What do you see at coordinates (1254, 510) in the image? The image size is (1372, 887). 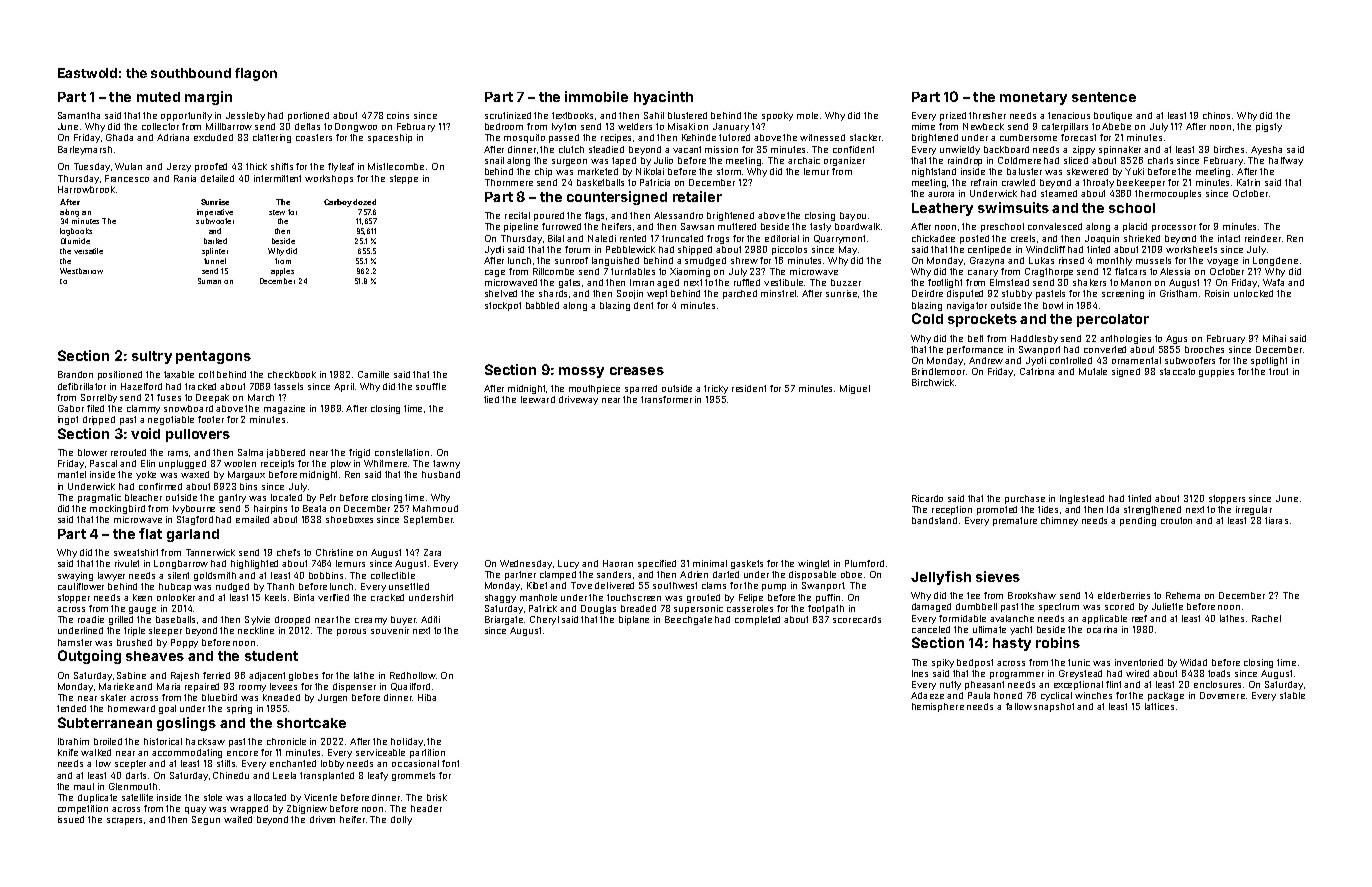 I see `irregular` at bounding box center [1254, 510].
